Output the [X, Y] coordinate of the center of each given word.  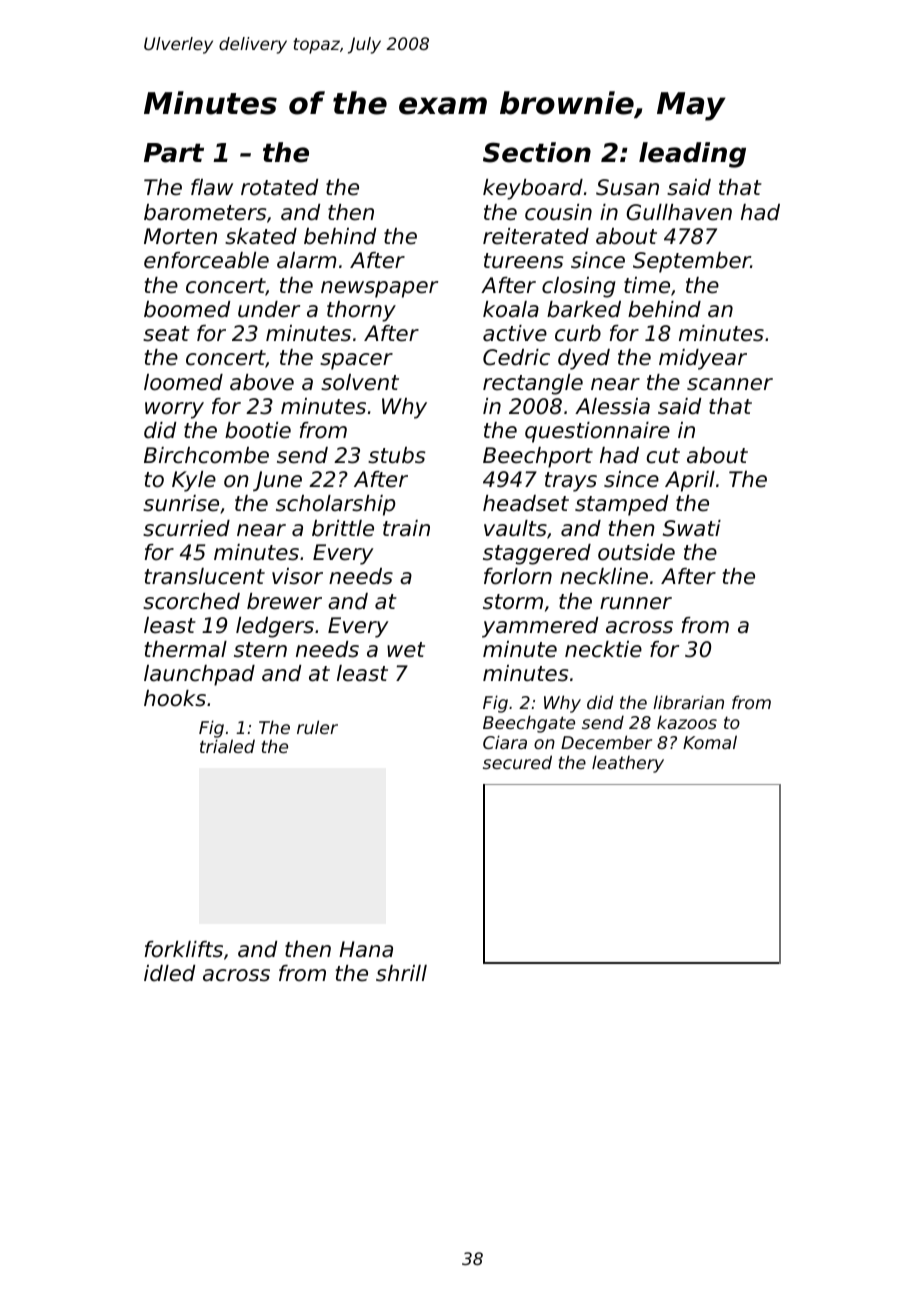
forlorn [518, 576]
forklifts [184, 949]
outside [636, 552]
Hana [366, 949]
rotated [279, 187]
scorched [191, 601]
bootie [258, 430]
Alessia [612, 406]
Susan [627, 187]
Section [537, 152]
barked [584, 309]
